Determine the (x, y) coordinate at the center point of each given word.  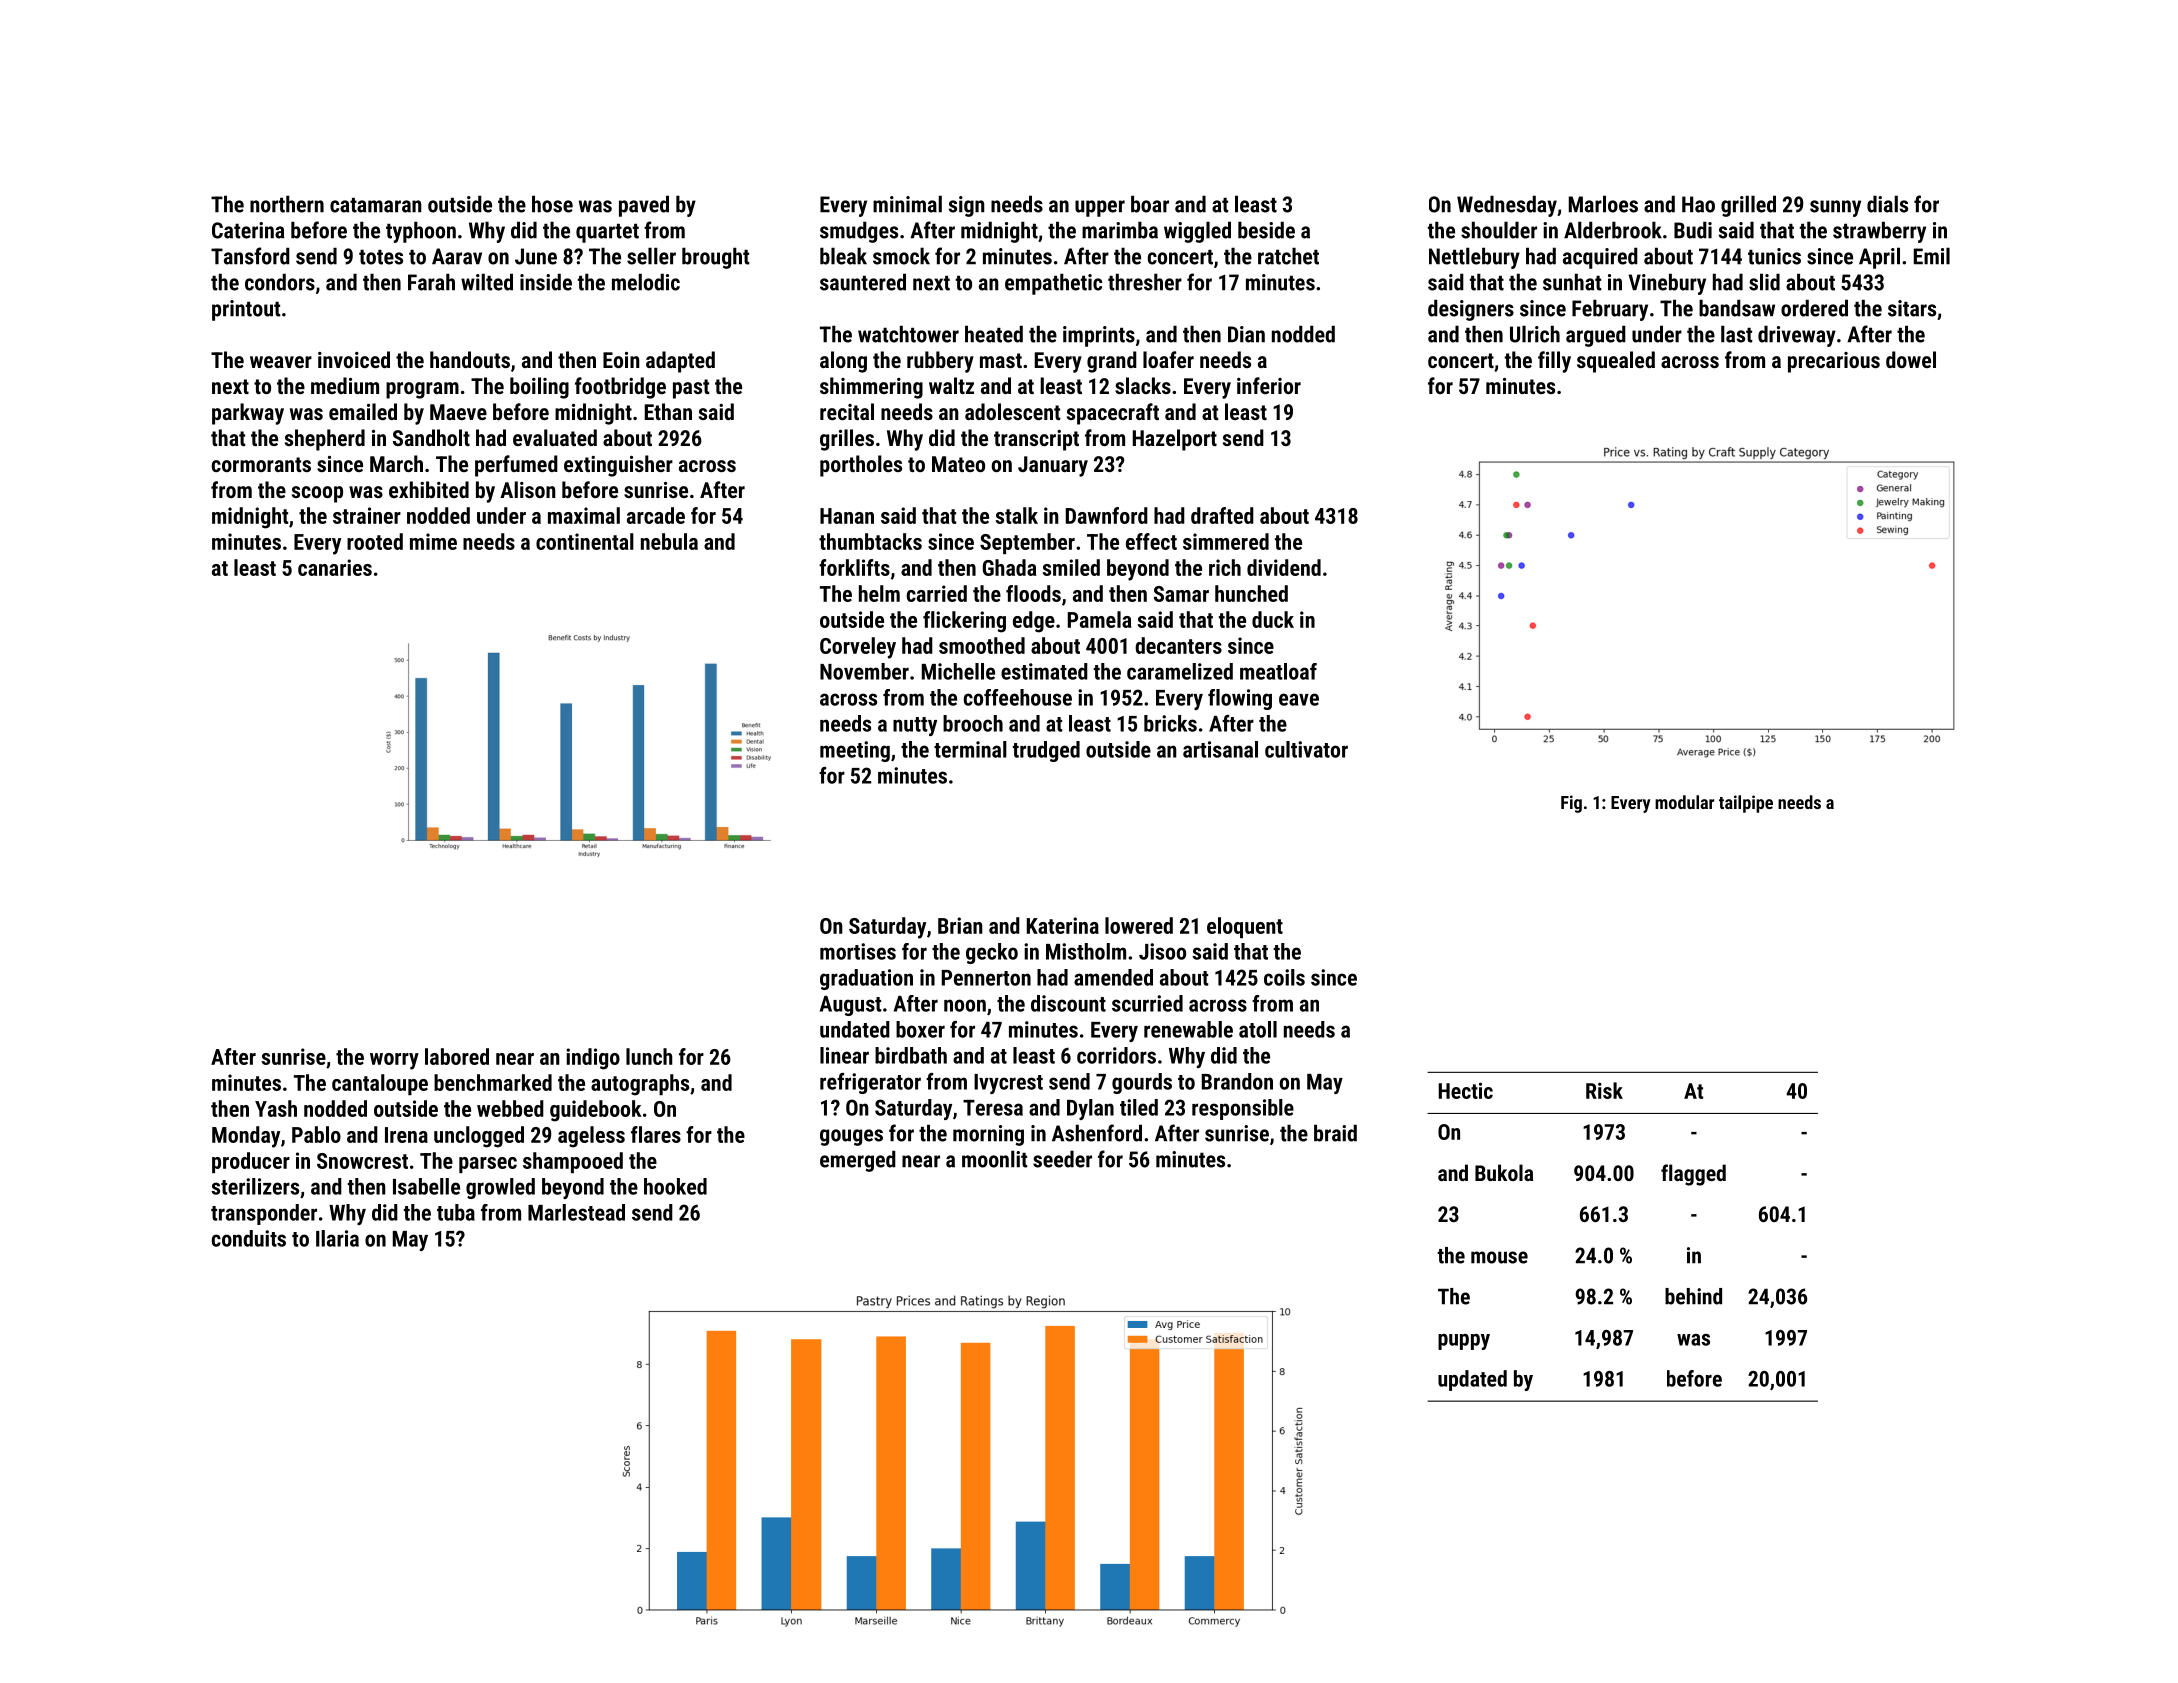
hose (552, 204)
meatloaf (1278, 671)
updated (1472, 1380)
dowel (1911, 359)
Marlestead (576, 1212)
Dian (1246, 334)
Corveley (858, 648)
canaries (335, 567)
